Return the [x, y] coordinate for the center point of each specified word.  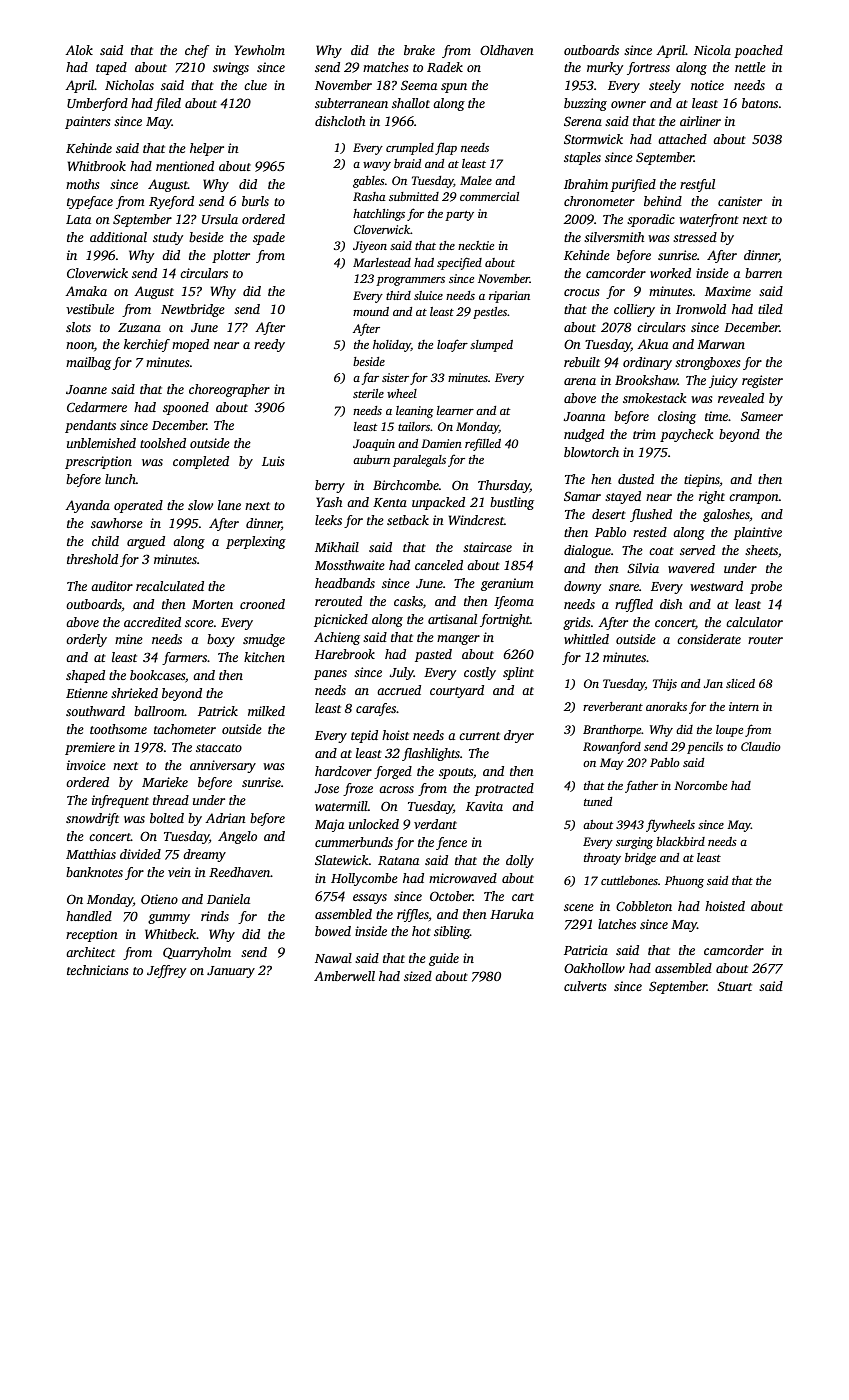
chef [197, 51]
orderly [86, 640]
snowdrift [92, 819]
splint [518, 673]
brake [419, 50]
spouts [456, 773]
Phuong [684, 882]
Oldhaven [507, 50]
